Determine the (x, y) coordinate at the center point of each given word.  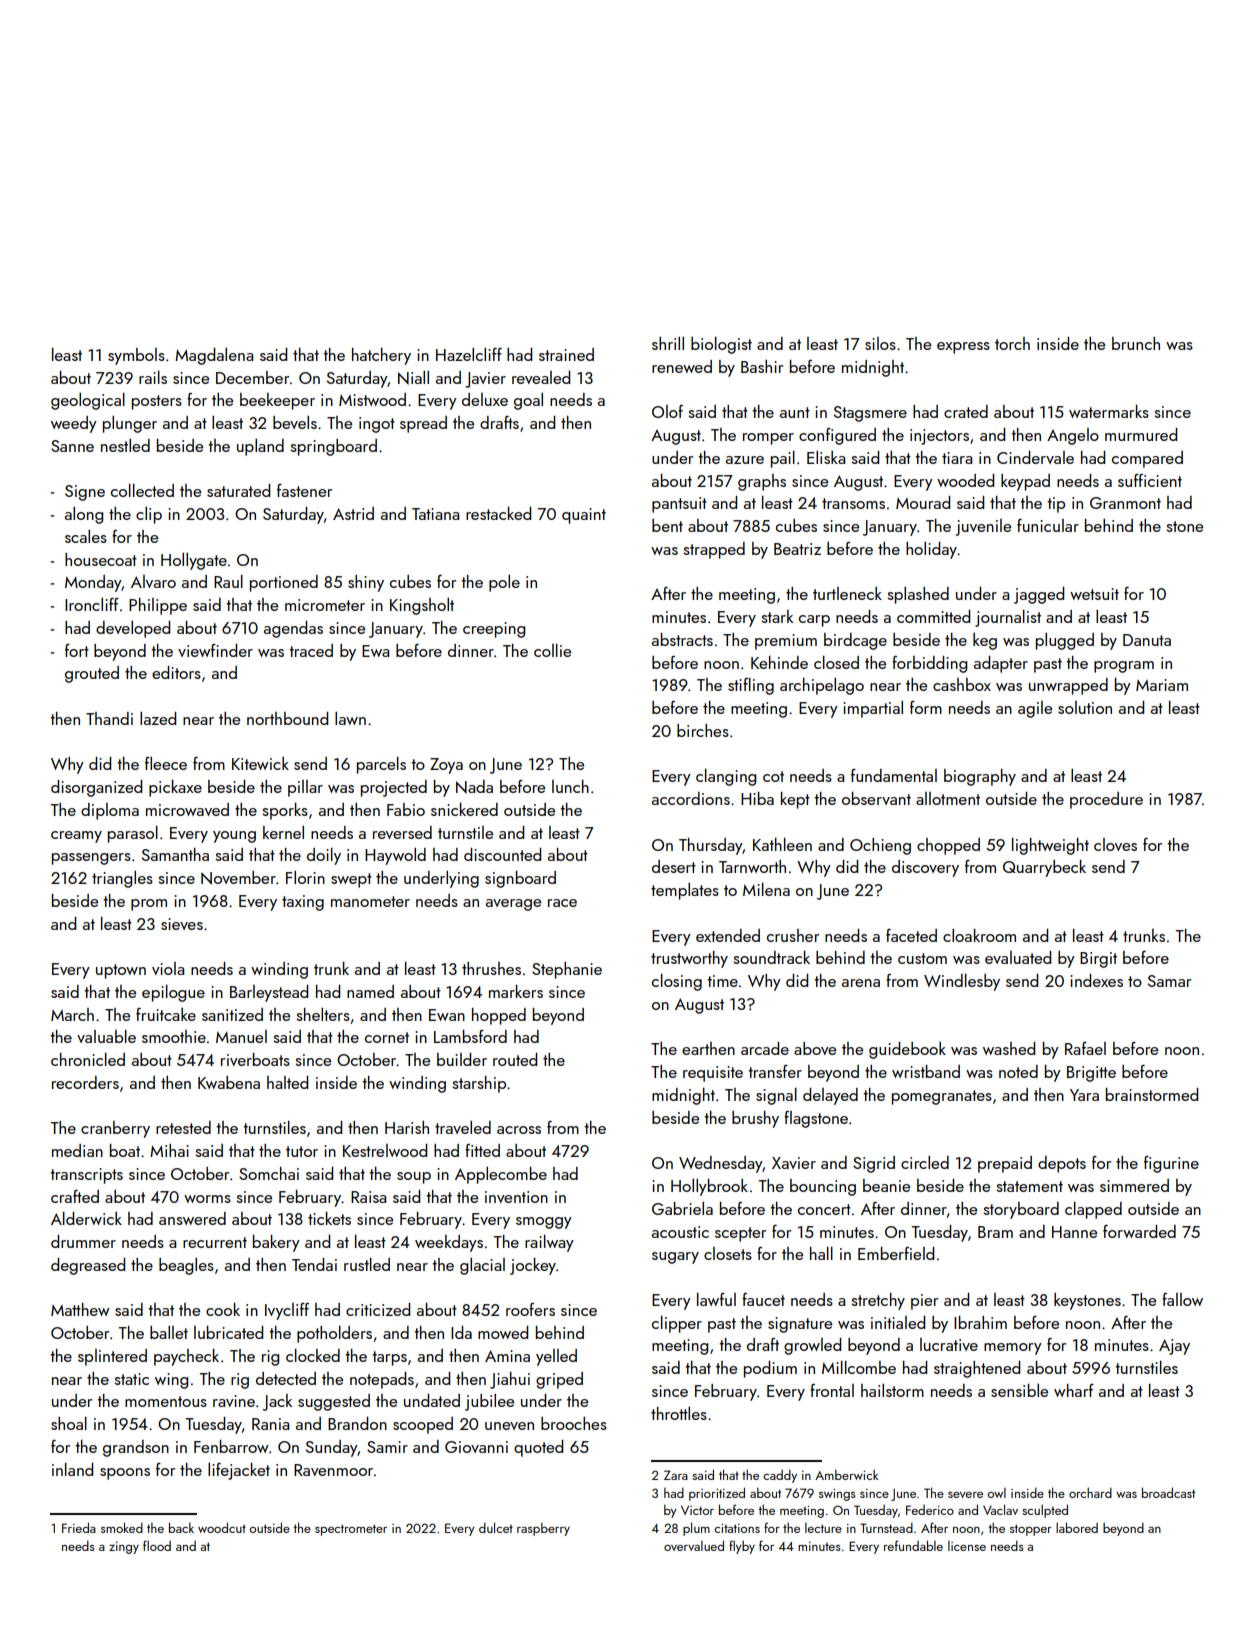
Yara (1084, 1095)
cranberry (115, 1129)
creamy (76, 837)
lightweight (1050, 846)
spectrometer (351, 1530)
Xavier (794, 1163)
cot (773, 776)
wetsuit (1094, 594)
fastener (304, 490)
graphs (762, 482)
